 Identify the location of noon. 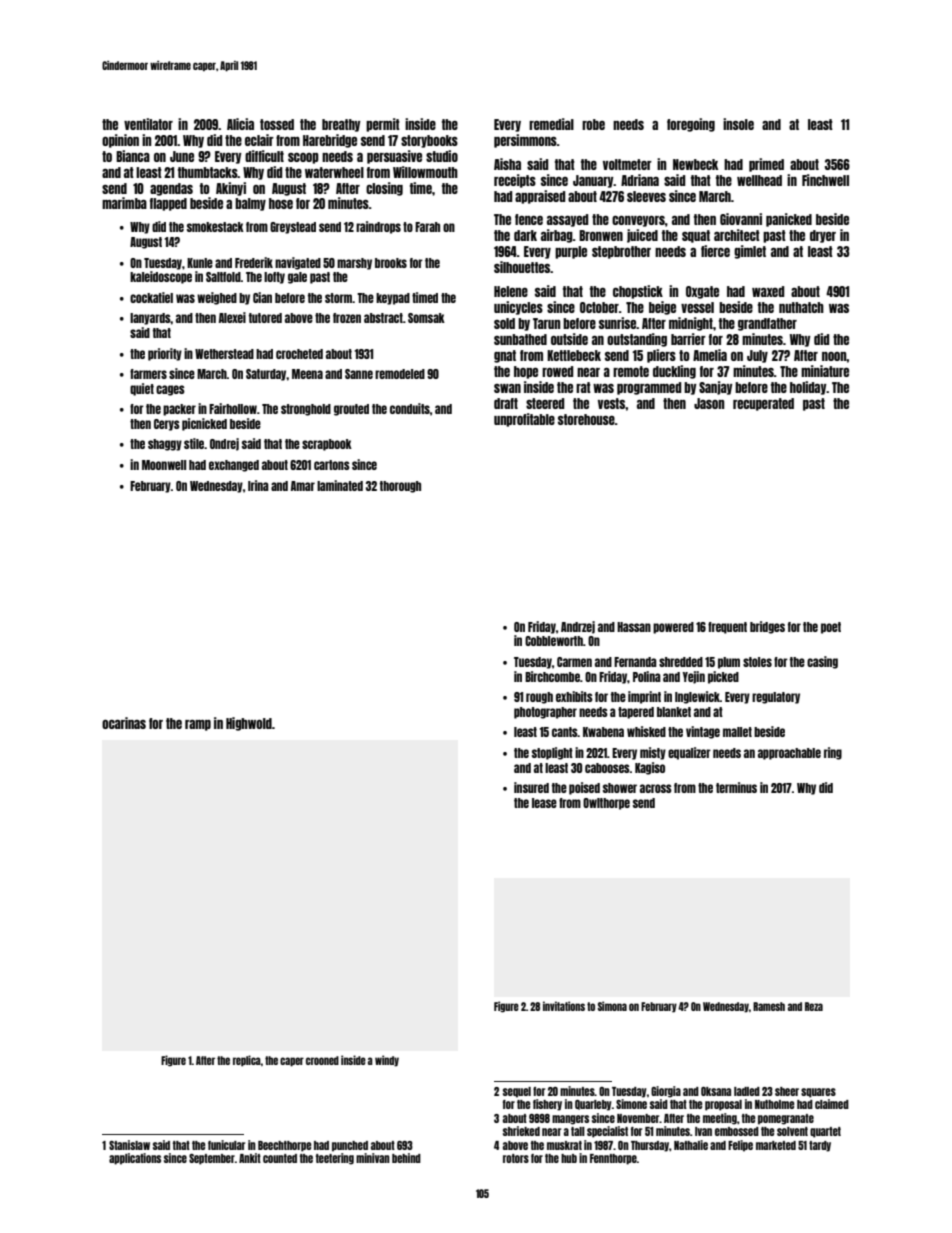
(834, 356).
